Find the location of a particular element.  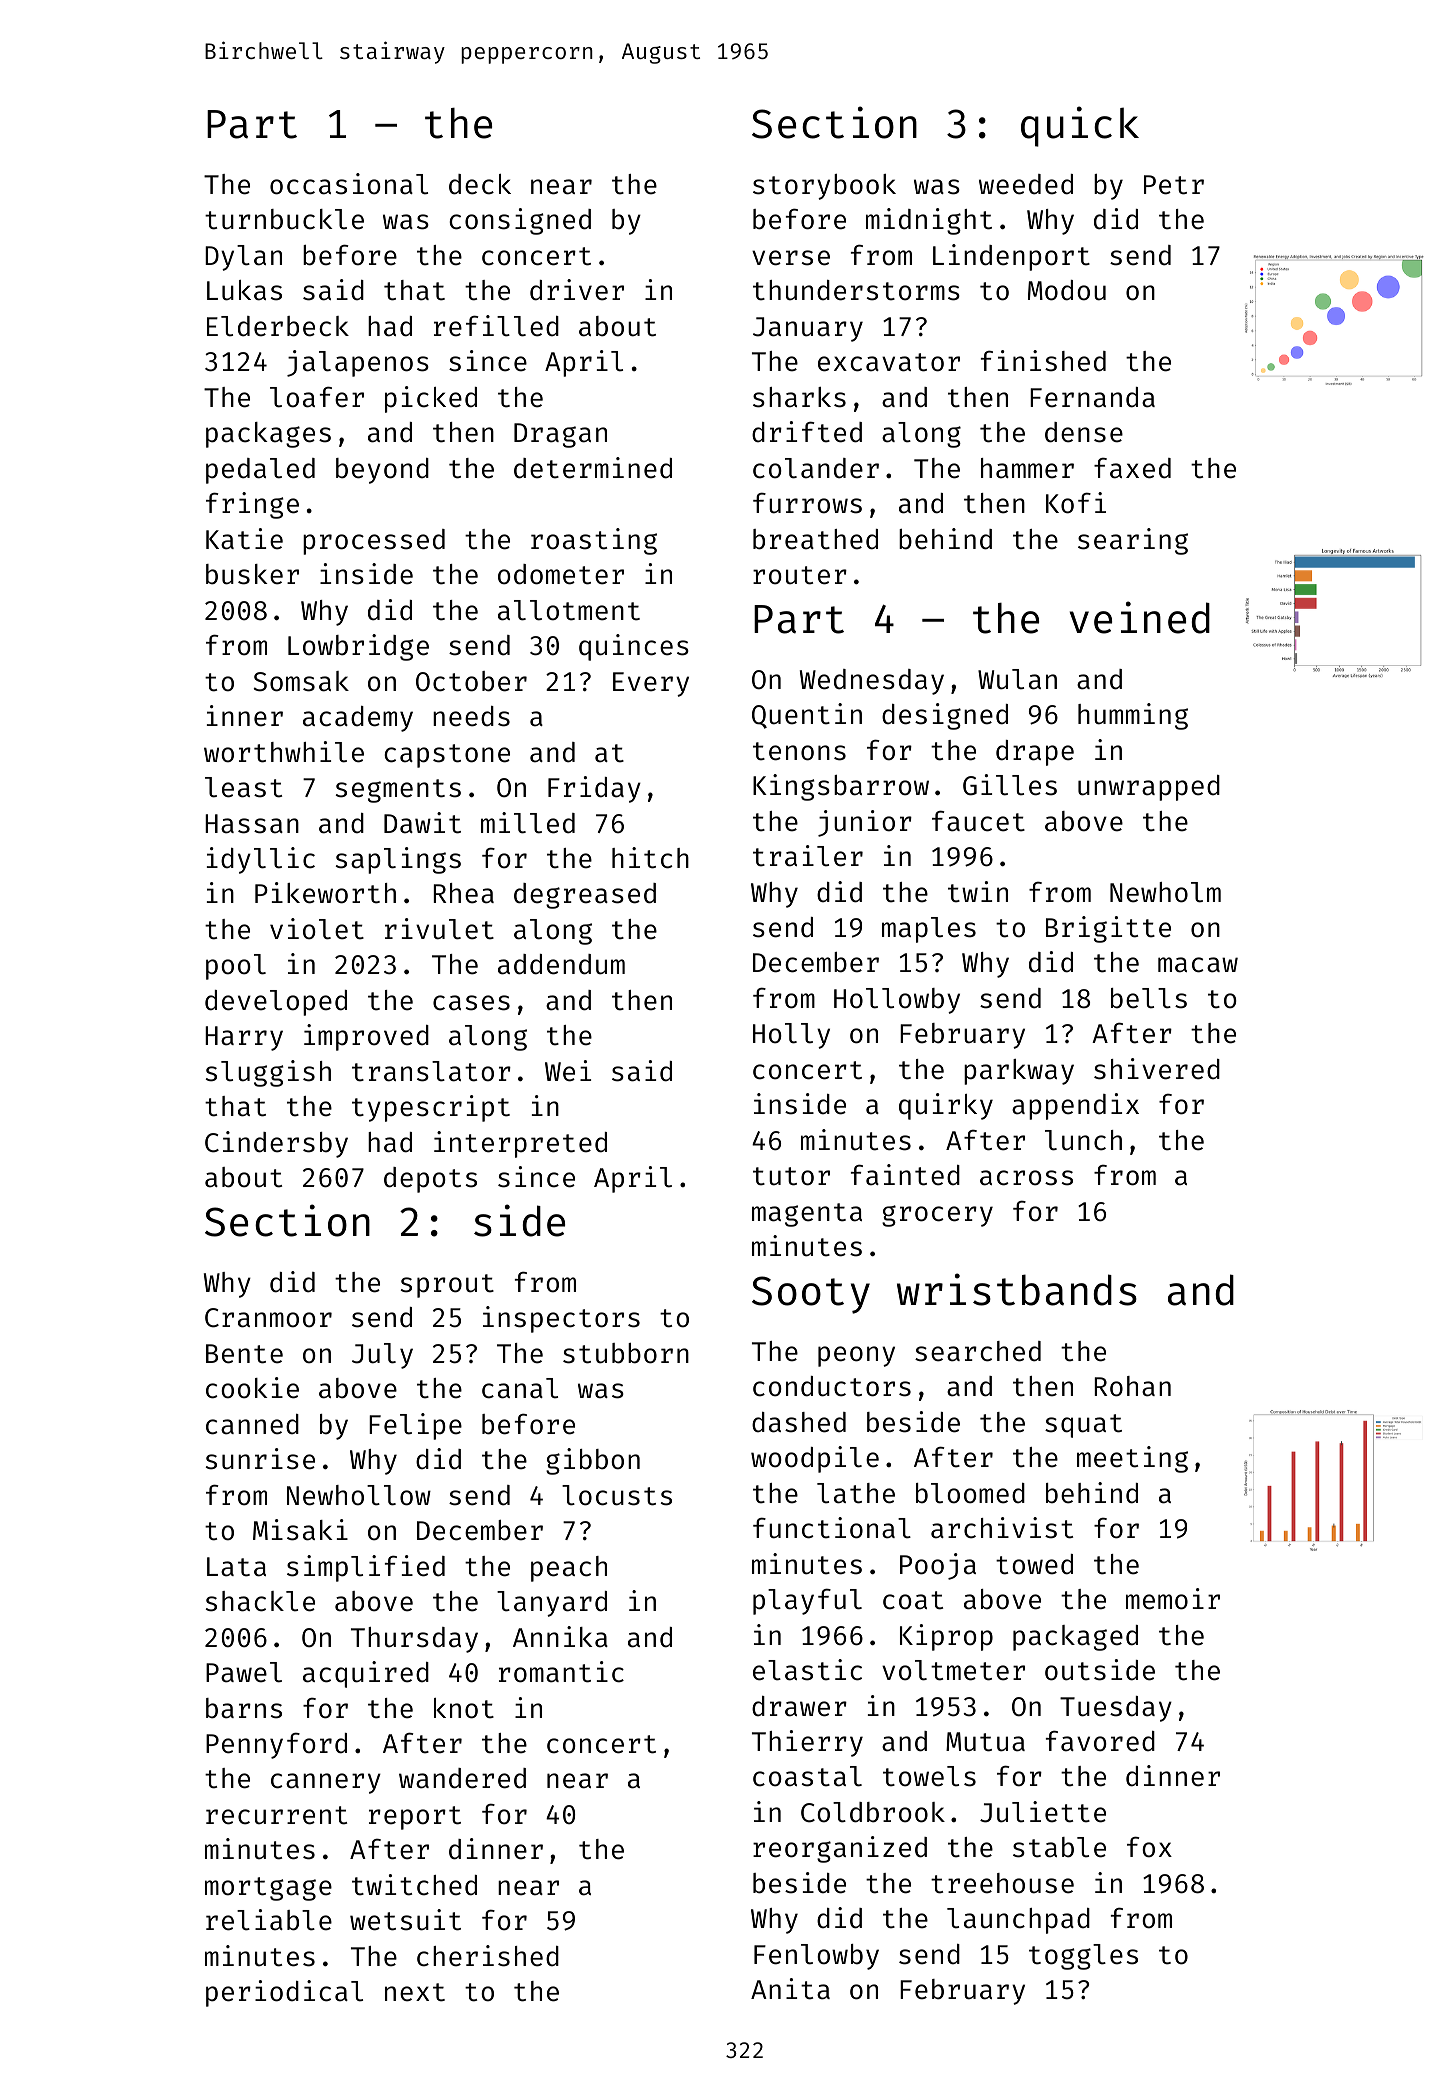

Pikeworth is located at coordinates (325, 893).
